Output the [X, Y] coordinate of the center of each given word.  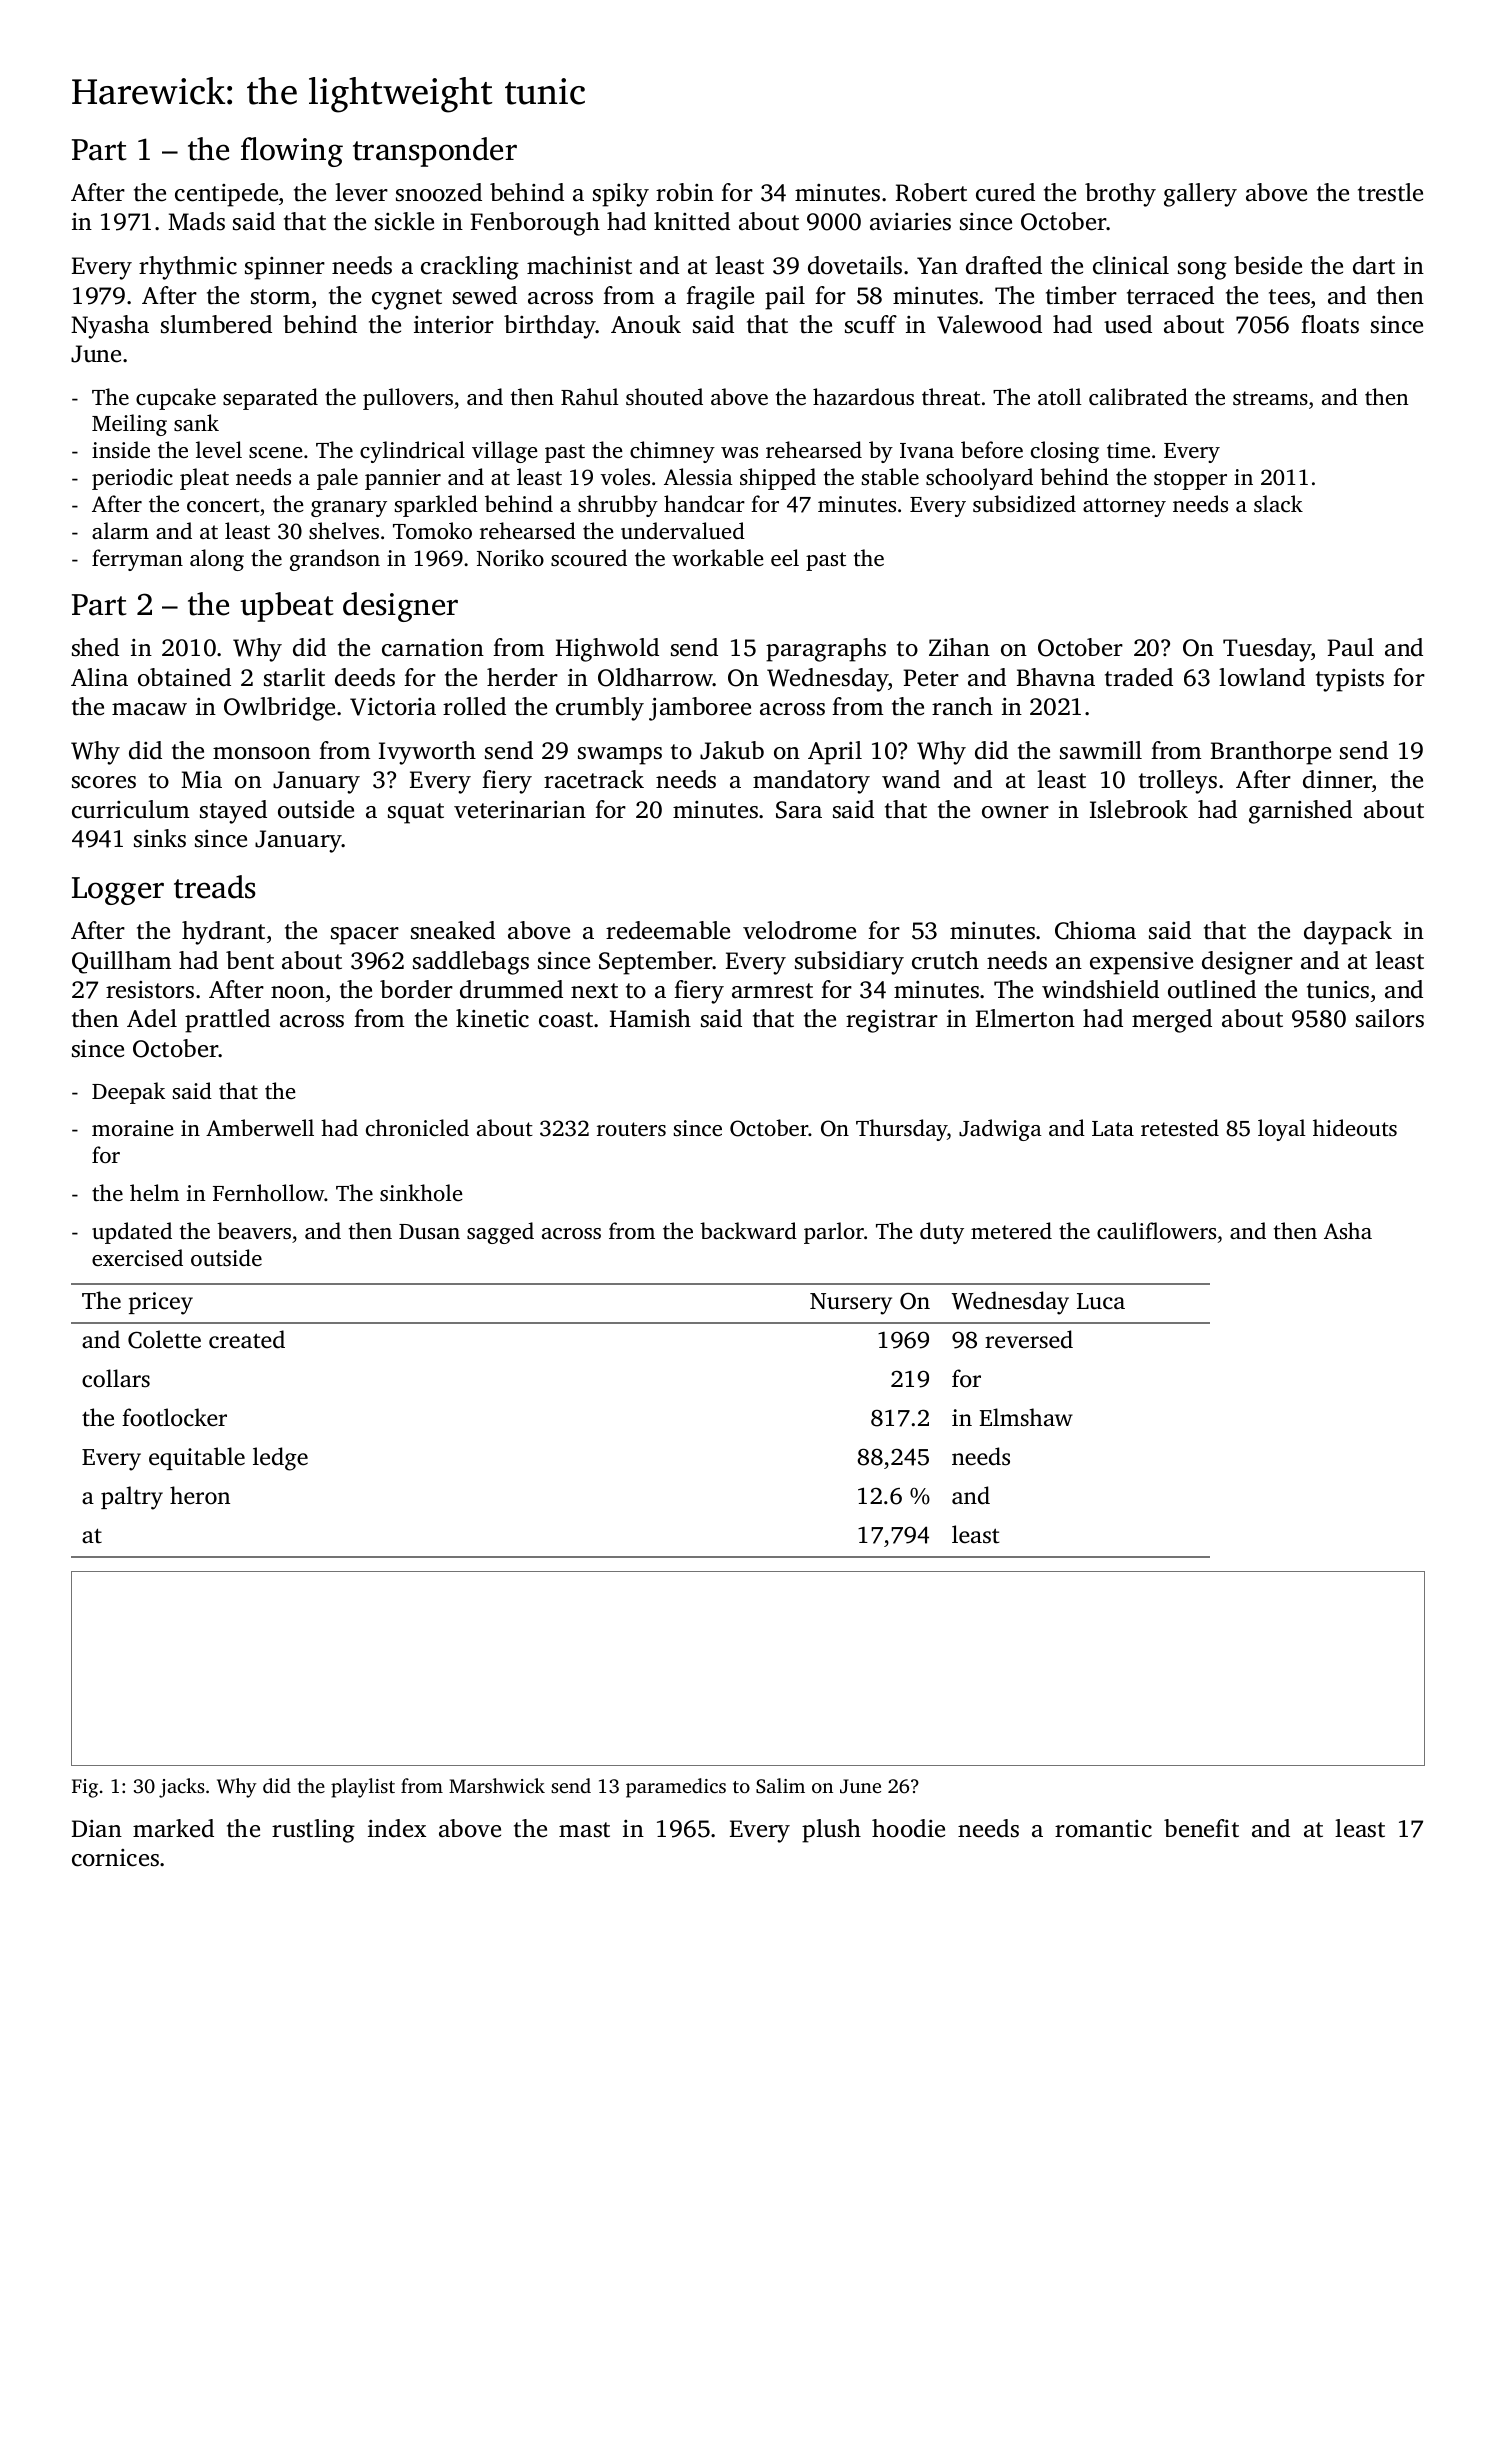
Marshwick [497, 1785]
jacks [182, 1788]
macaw [149, 709]
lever [361, 192]
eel [785, 557]
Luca [1101, 1301]
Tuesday [1267, 650]
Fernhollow [268, 1192]
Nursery [851, 1304]
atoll [1060, 396]
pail [785, 298]
